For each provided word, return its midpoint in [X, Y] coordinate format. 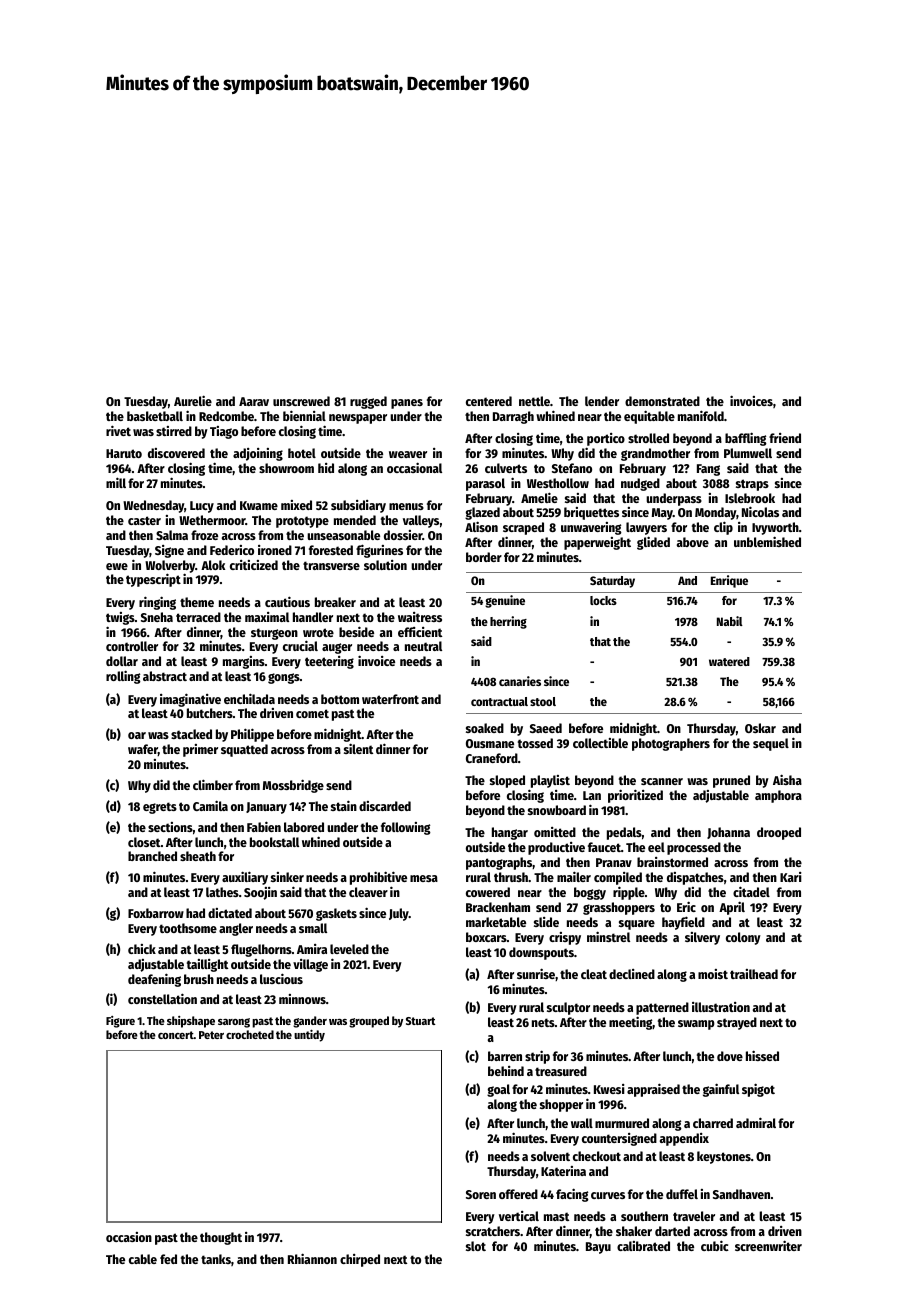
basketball [155, 416]
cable [143, 1259]
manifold [701, 415]
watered [729, 661]
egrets [160, 808]
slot [476, 1246]
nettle [534, 401]
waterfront [390, 699]
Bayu [598, 1248]
